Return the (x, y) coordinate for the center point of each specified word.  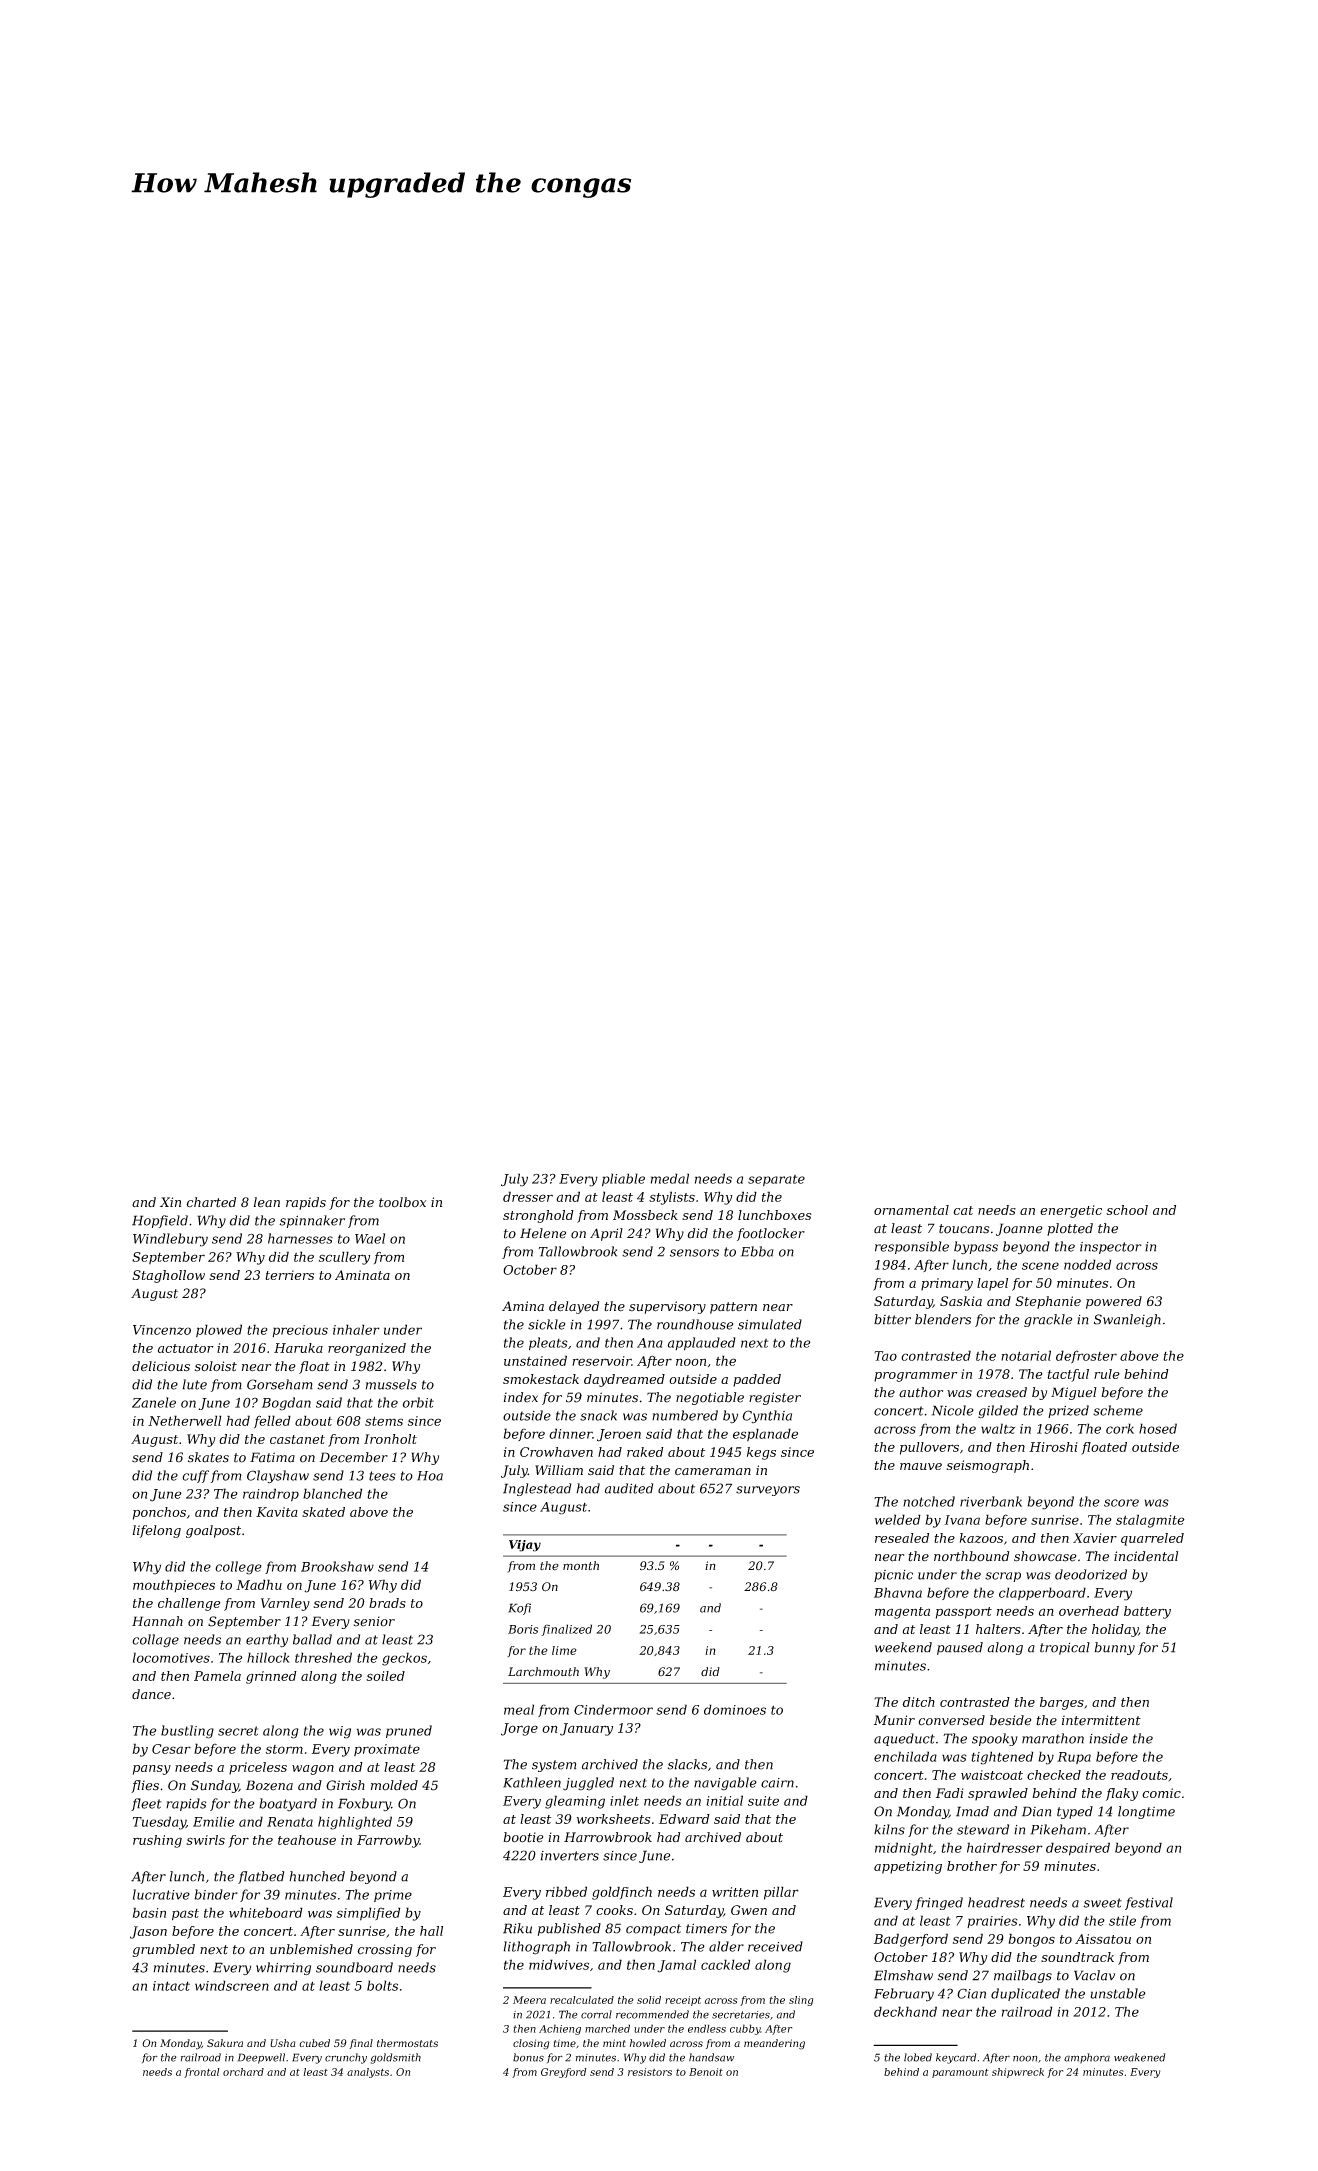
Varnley (285, 1604)
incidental (1146, 1556)
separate (776, 1180)
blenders (943, 1319)
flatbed (261, 1877)
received (775, 1946)
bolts (382, 1985)
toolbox (402, 1202)
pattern (733, 1308)
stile (1122, 1920)
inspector (1111, 1248)
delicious (161, 1366)
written (735, 1892)
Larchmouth (543, 1671)
